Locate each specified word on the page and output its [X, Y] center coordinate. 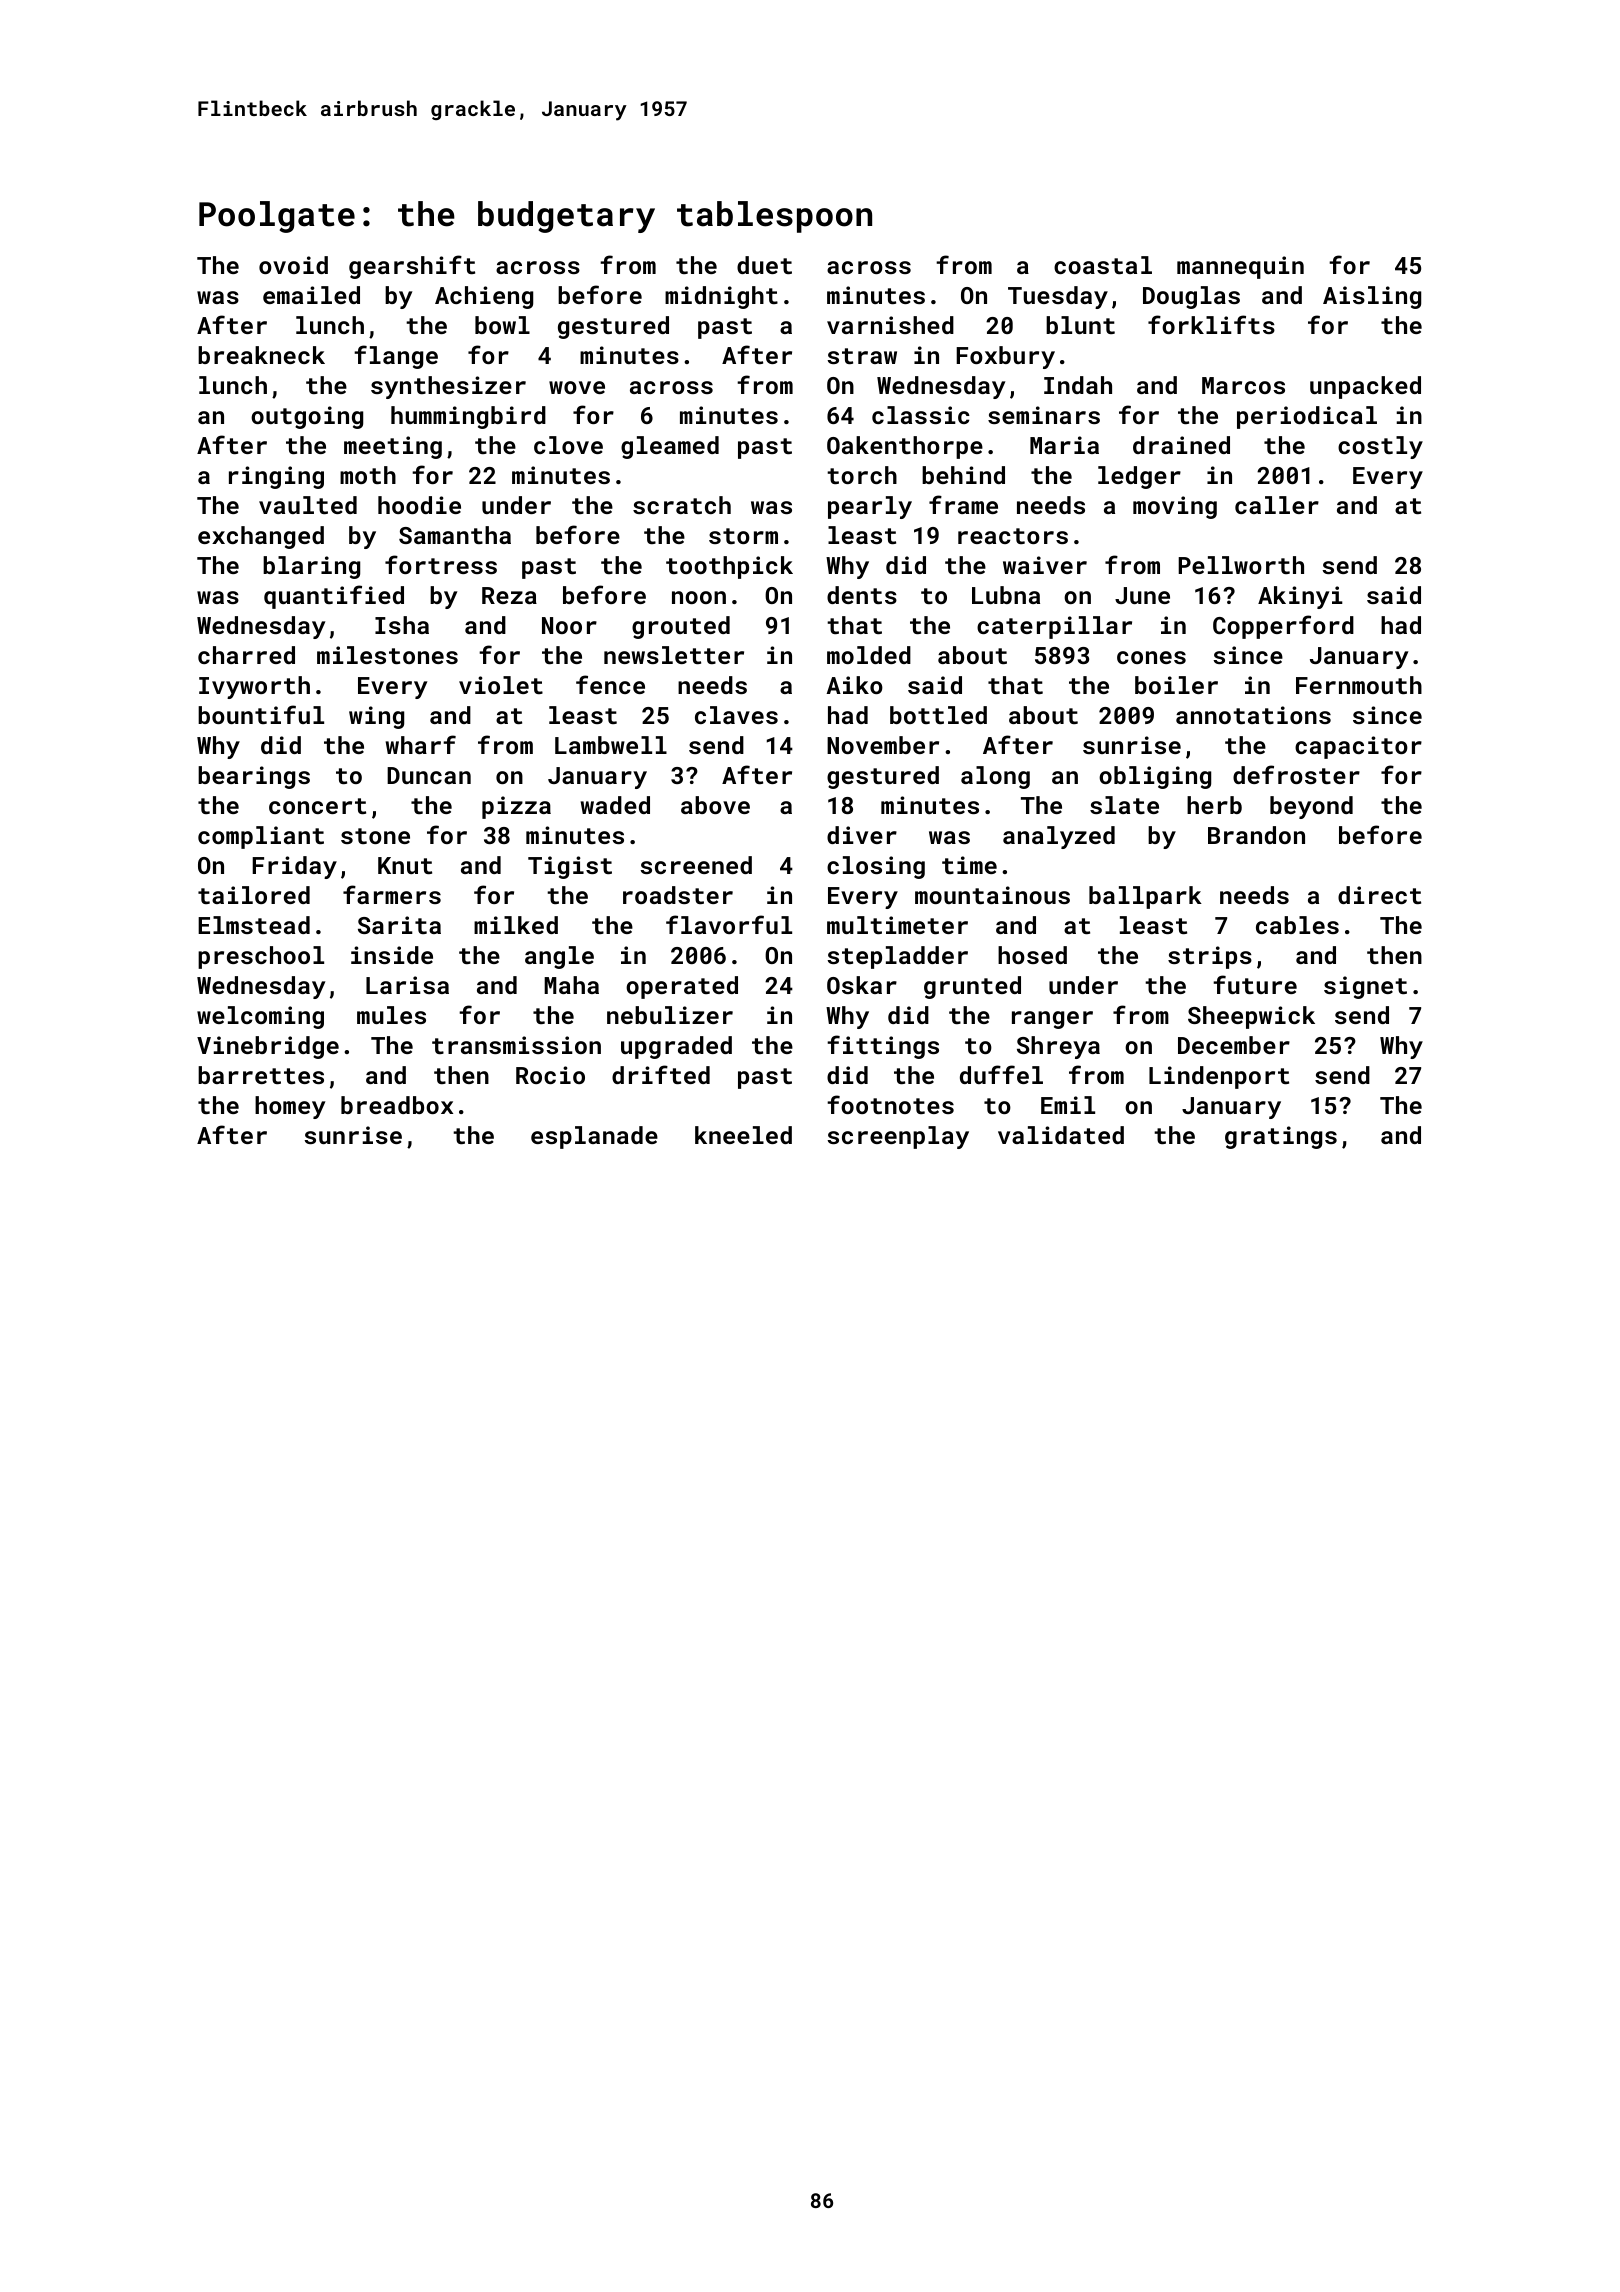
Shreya [1058, 1047]
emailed [311, 295]
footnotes [890, 1104]
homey [290, 1107]
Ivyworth [254, 687]
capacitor [1358, 747]
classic [921, 415]
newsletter [674, 655]
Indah [1078, 385]
